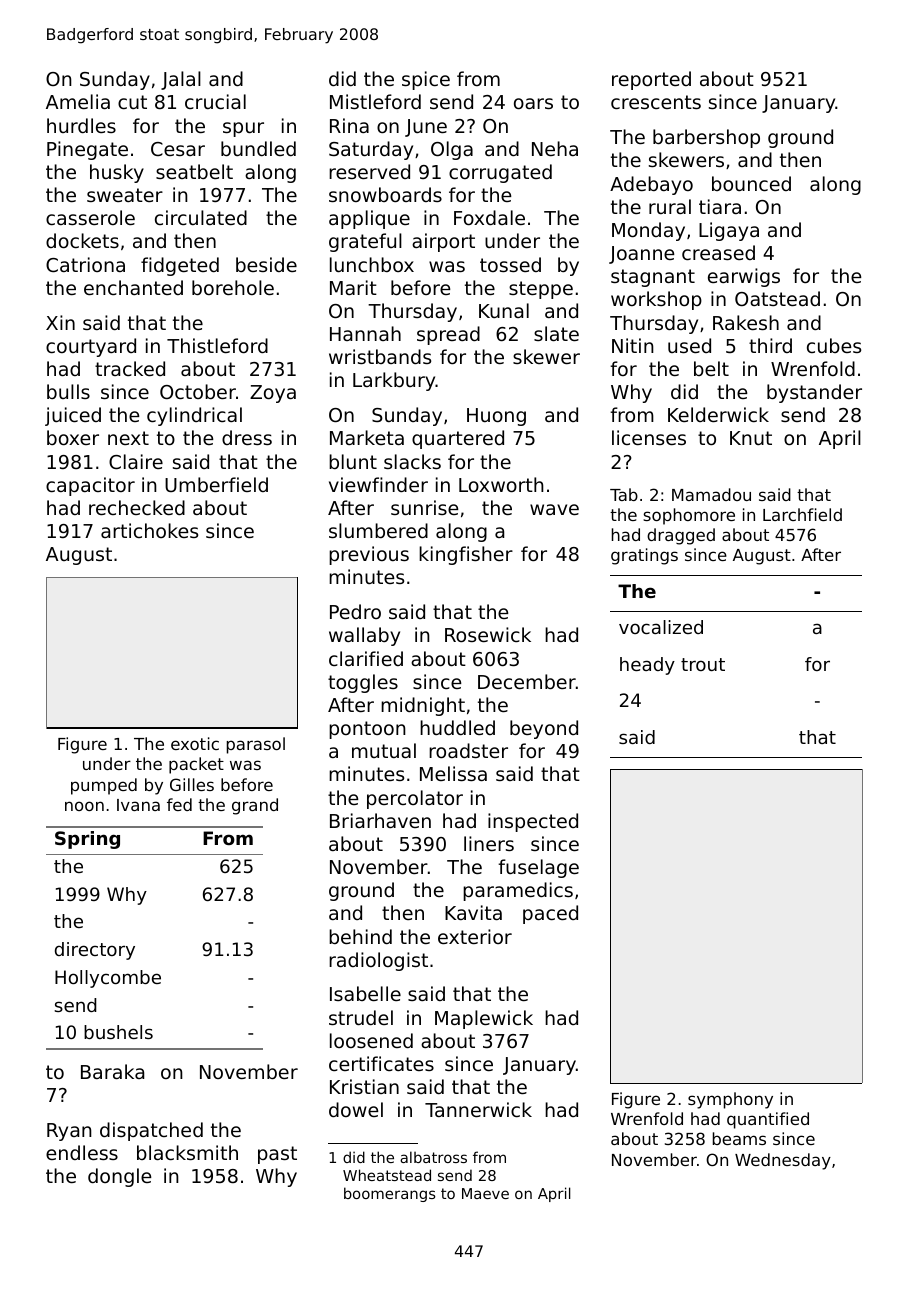 Image resolution: width=908 pixels, height=1316 pixels. Describe the element at coordinates (119, 1177) in the image. I see `dongle` at that location.
